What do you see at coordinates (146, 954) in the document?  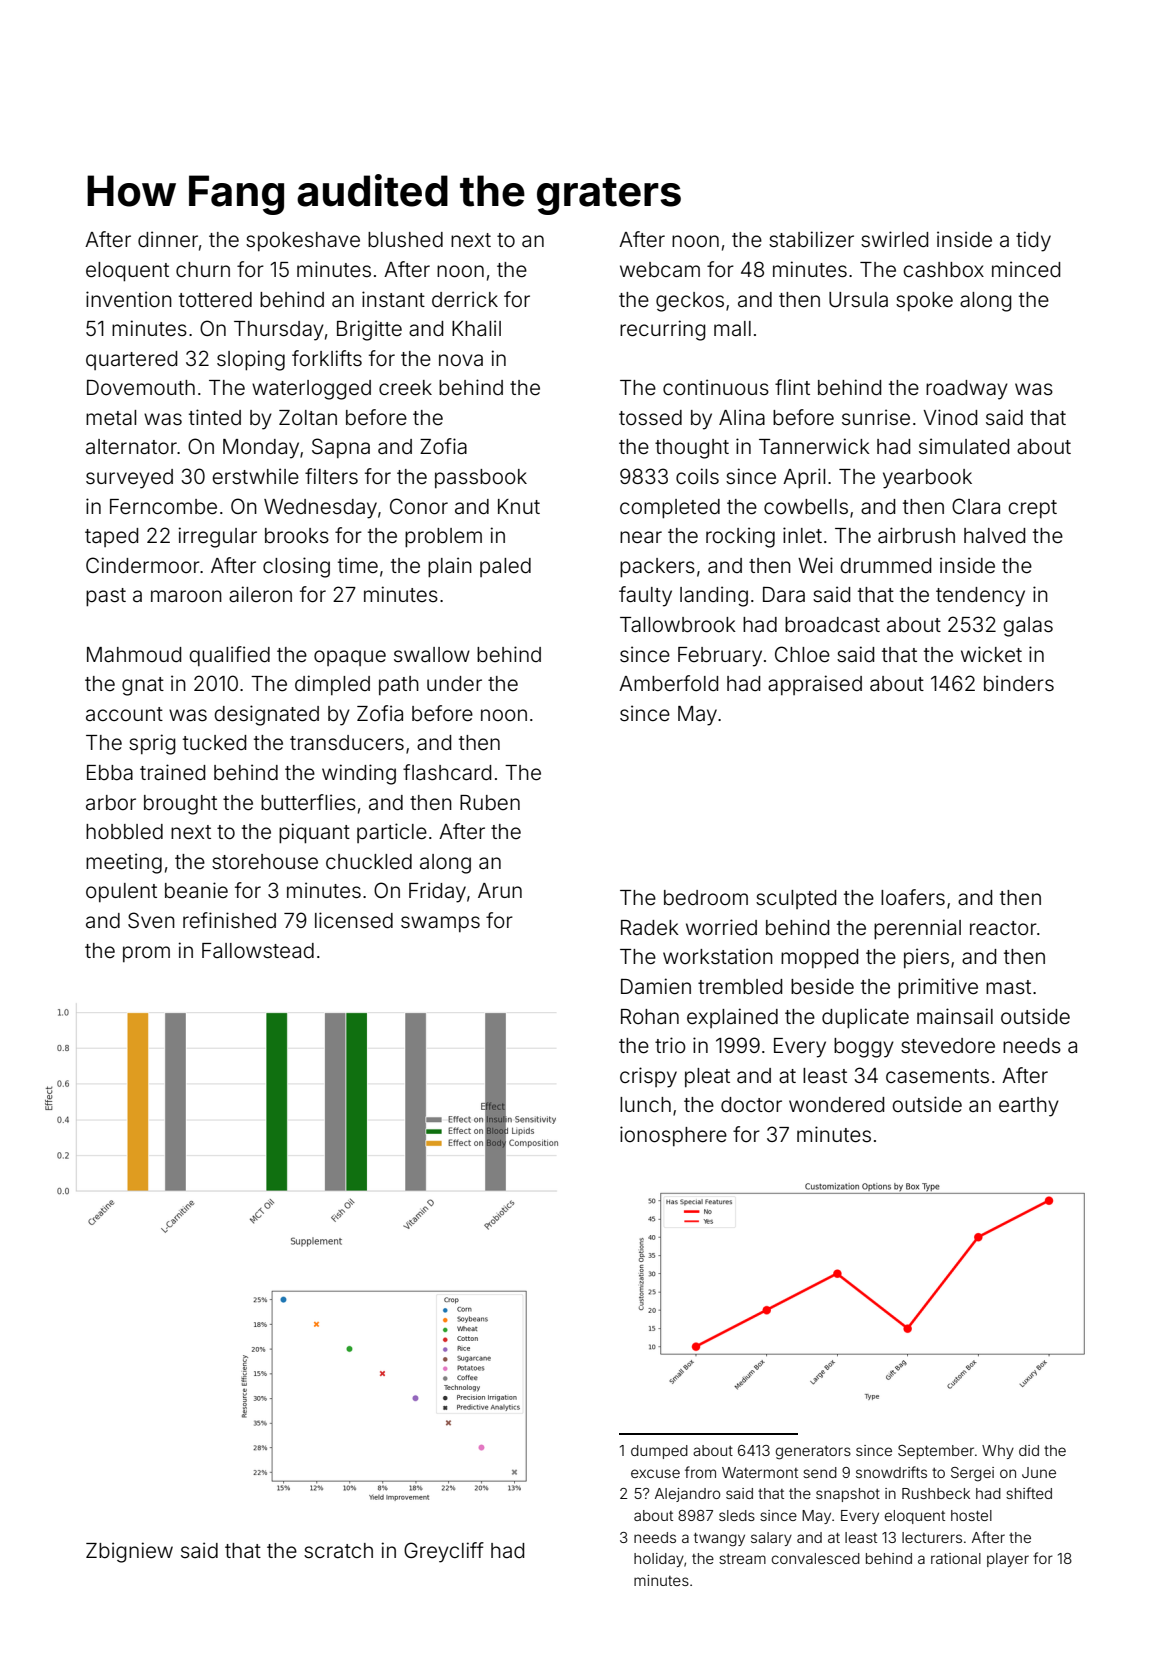 I see `prom` at bounding box center [146, 954].
